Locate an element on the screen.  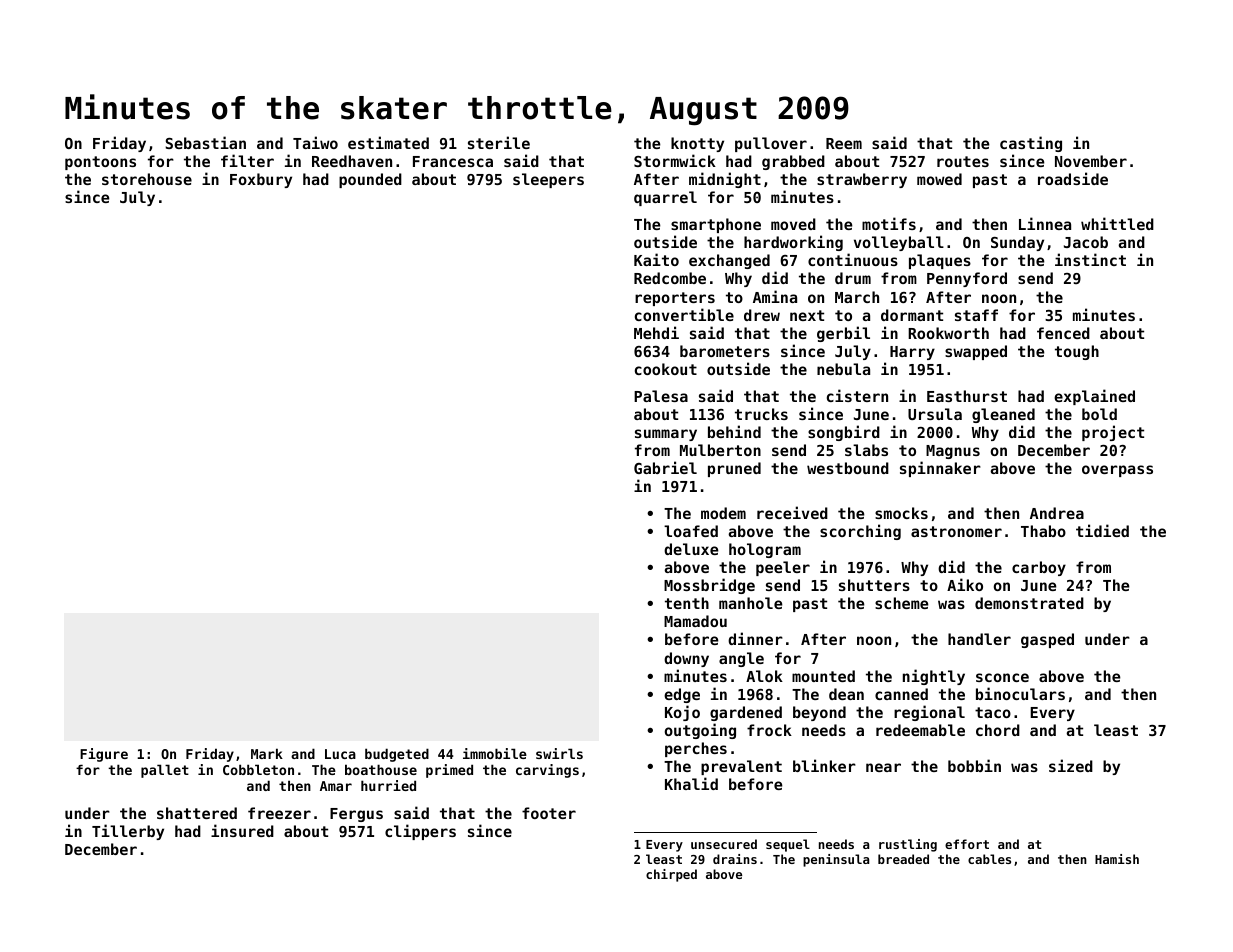
canned is located at coordinates (901, 694).
